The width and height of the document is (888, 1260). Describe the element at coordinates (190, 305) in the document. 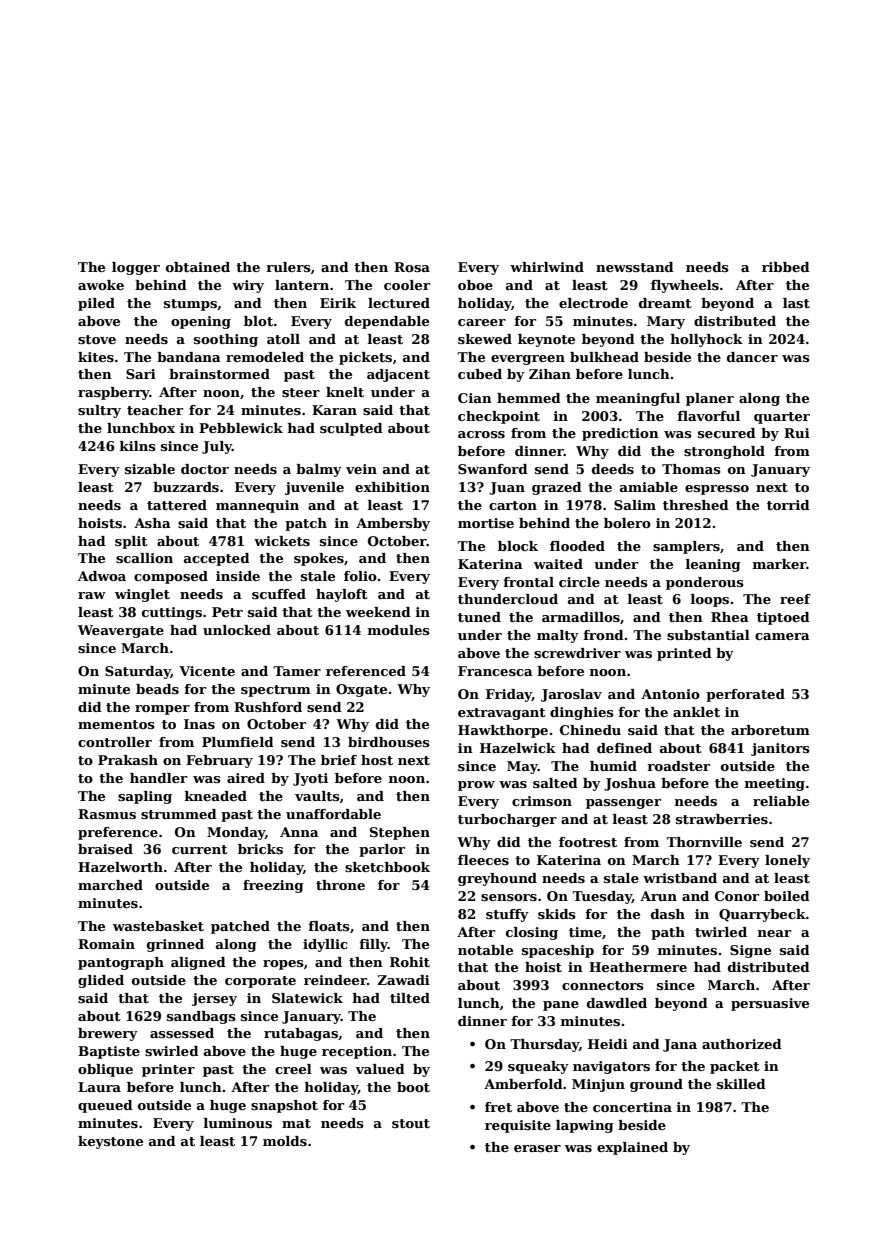

I see `stumps` at that location.
